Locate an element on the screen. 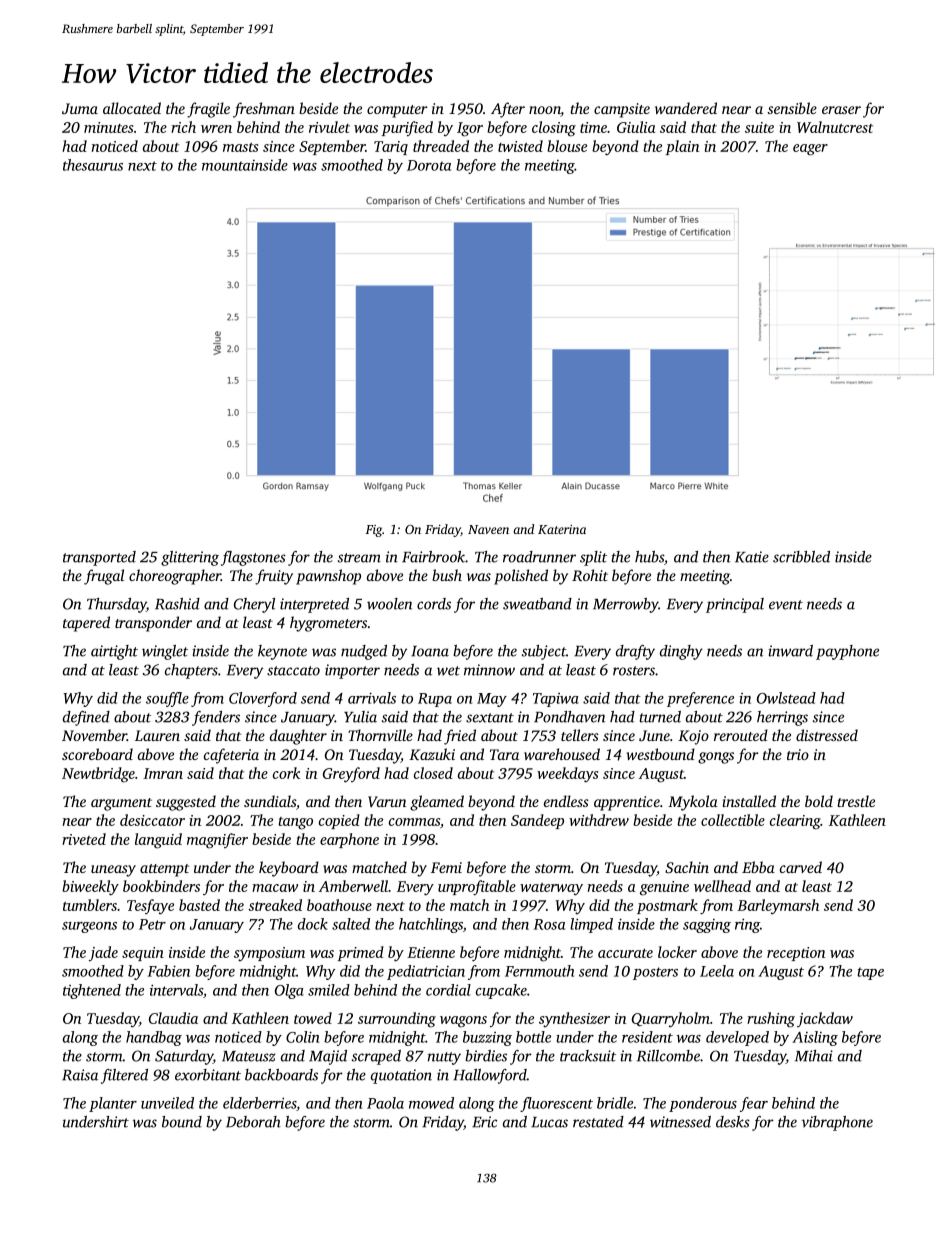  Kazuki is located at coordinates (432, 754).
